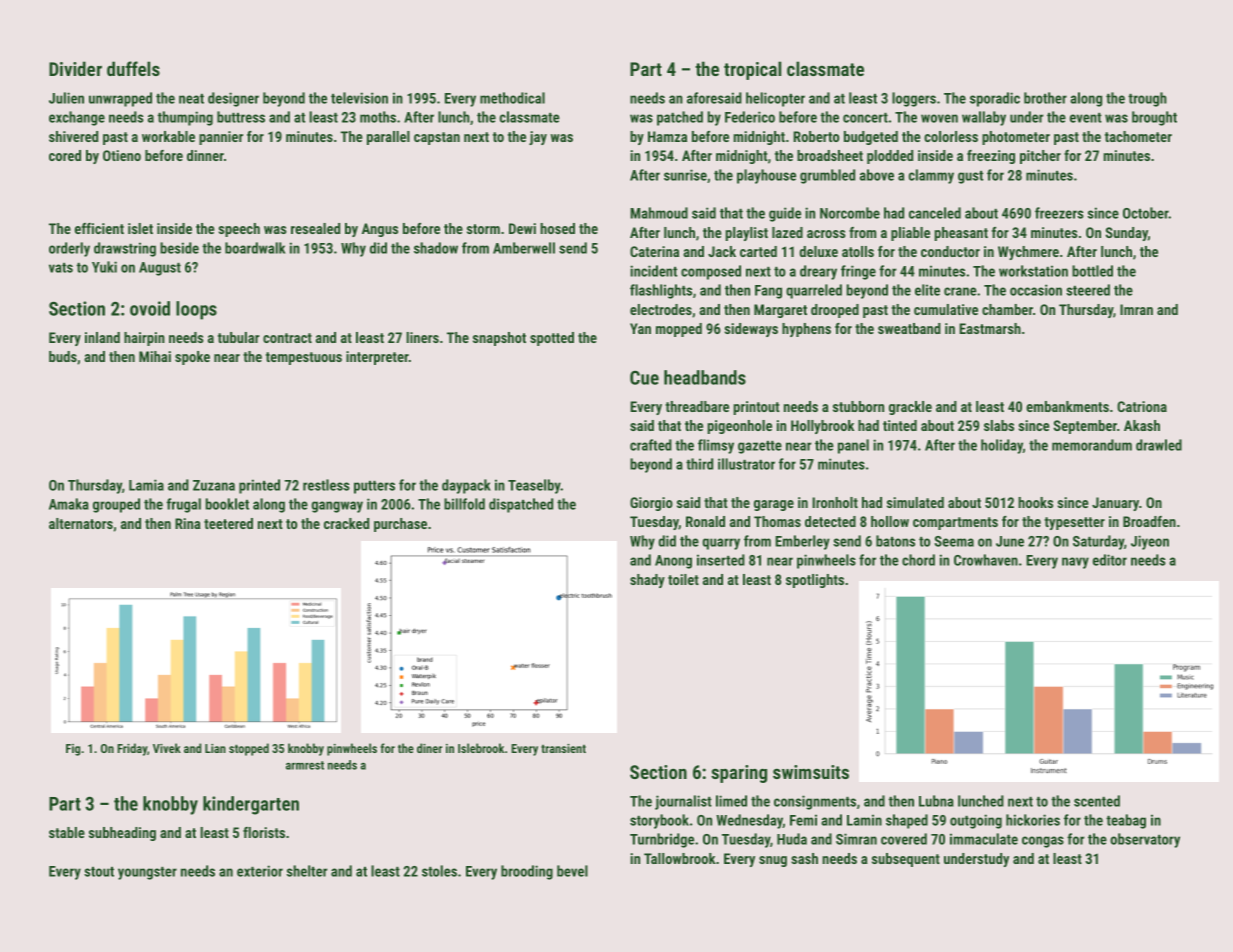  I want to click on Cue, so click(644, 378).
